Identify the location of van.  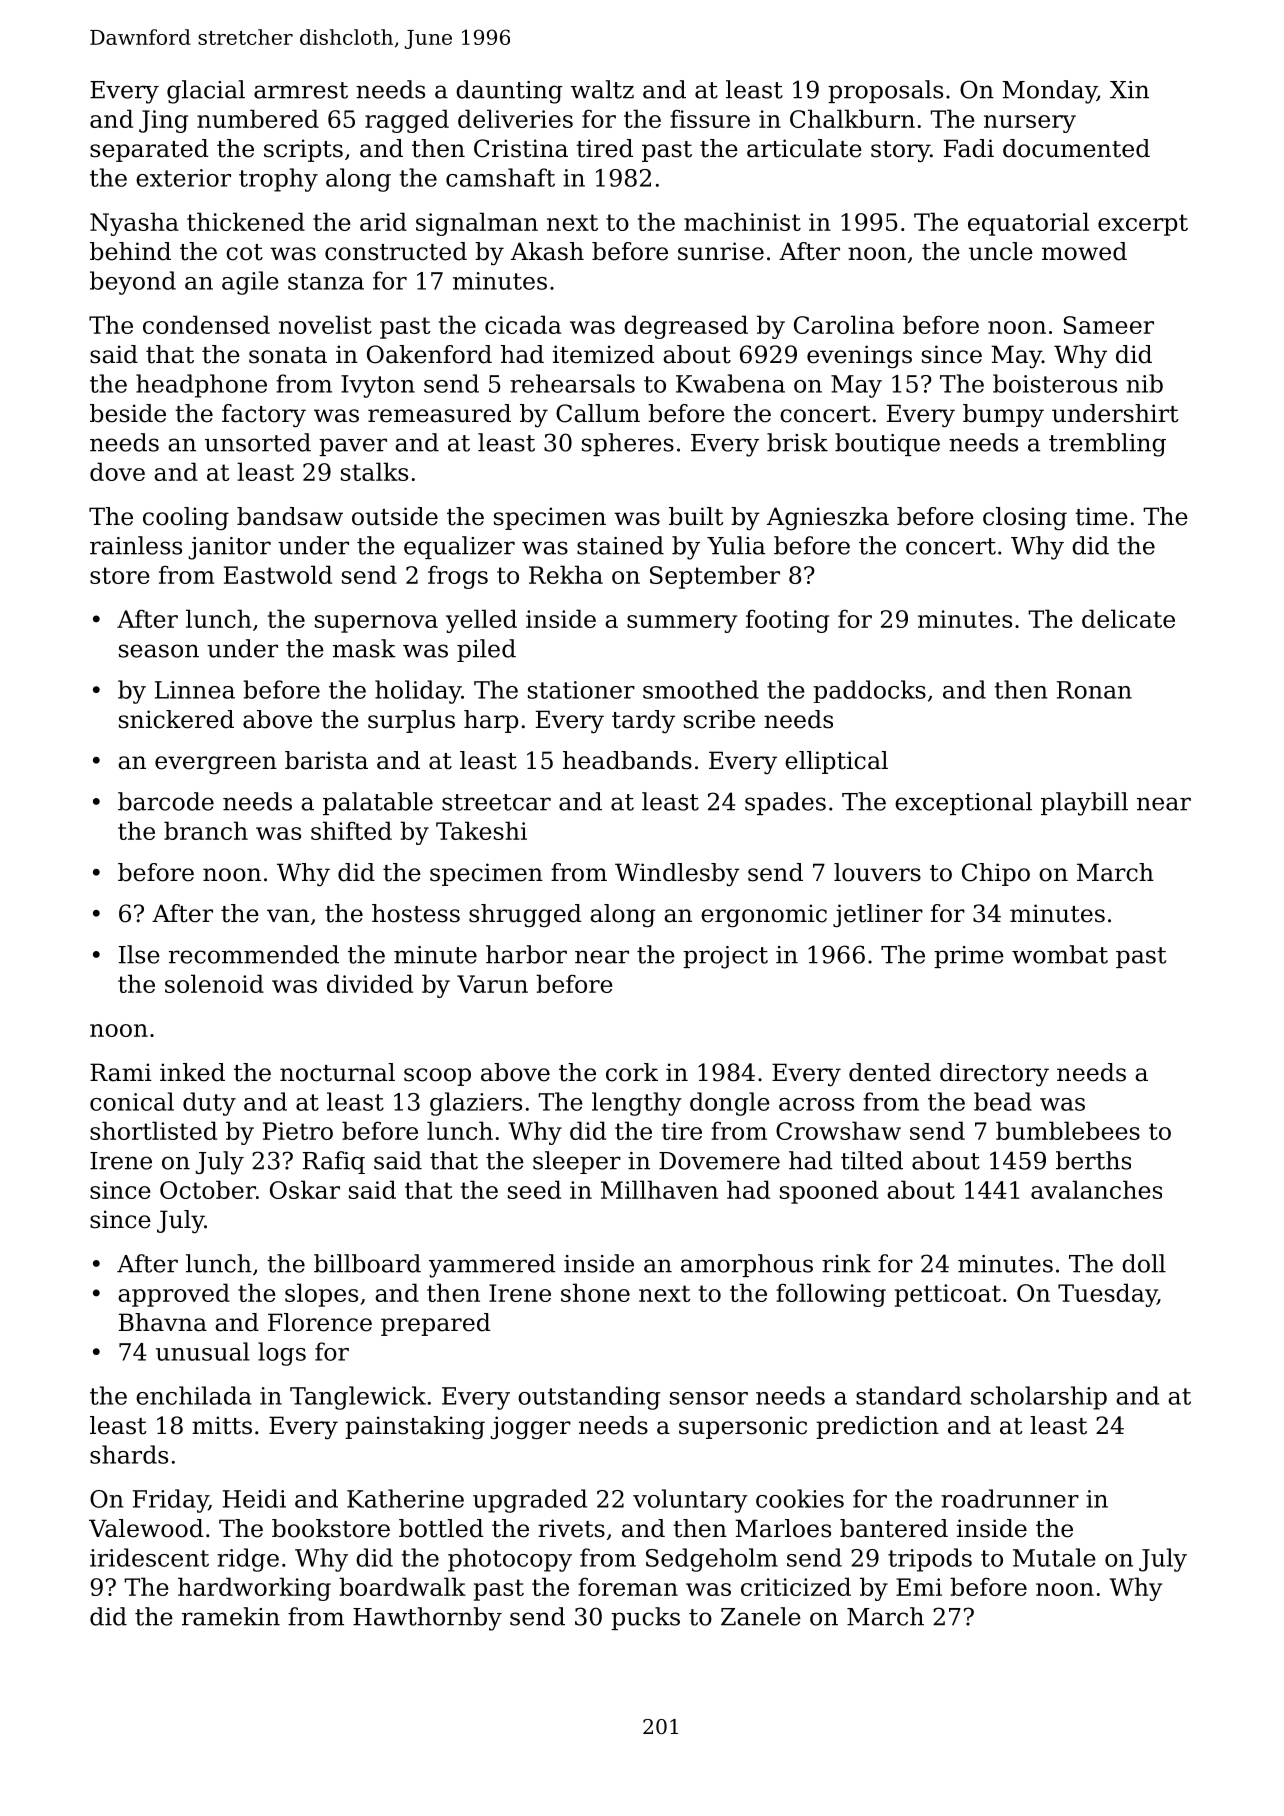
(288, 916).
